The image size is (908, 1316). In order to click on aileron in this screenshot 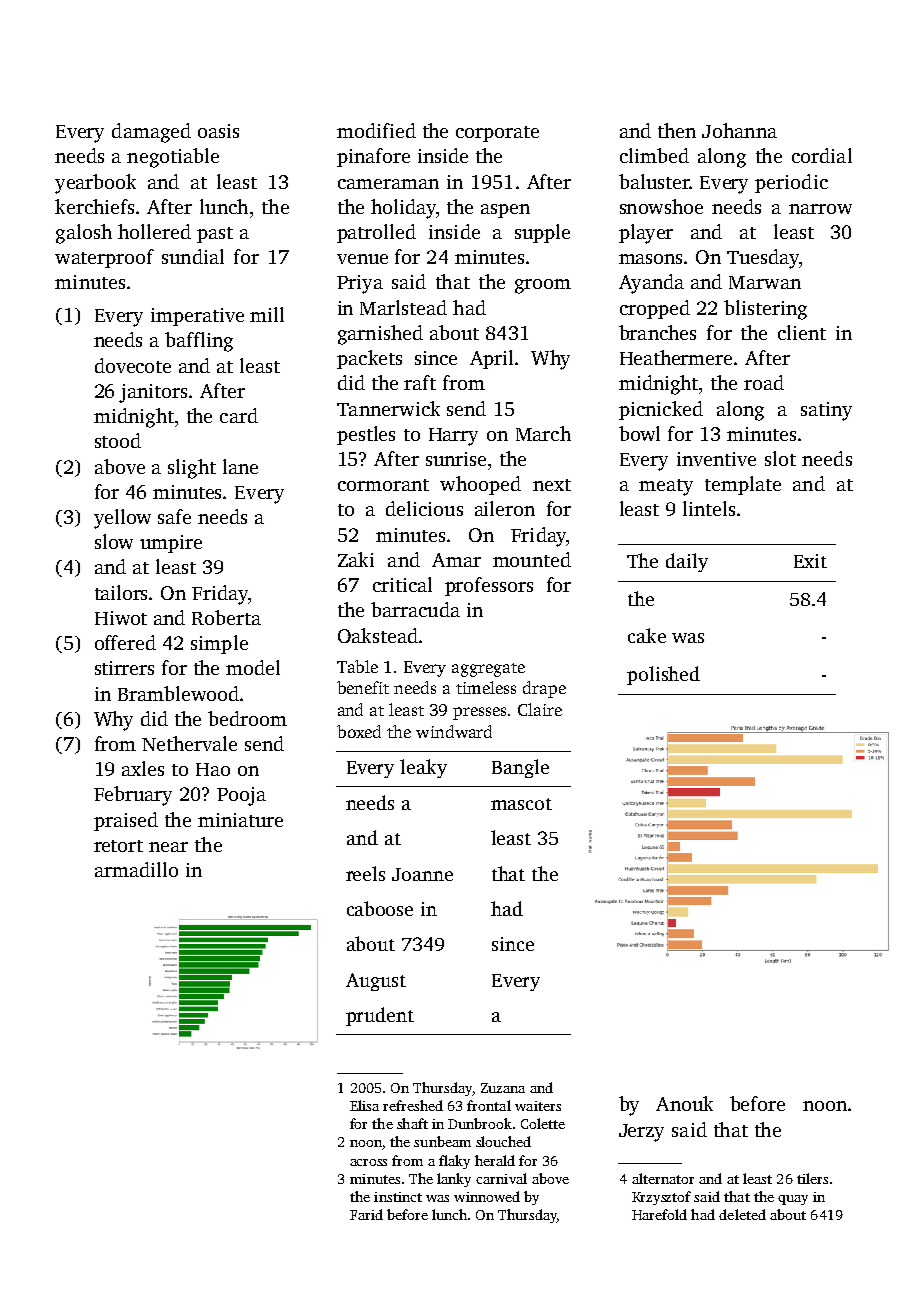, I will do `click(505, 508)`.
